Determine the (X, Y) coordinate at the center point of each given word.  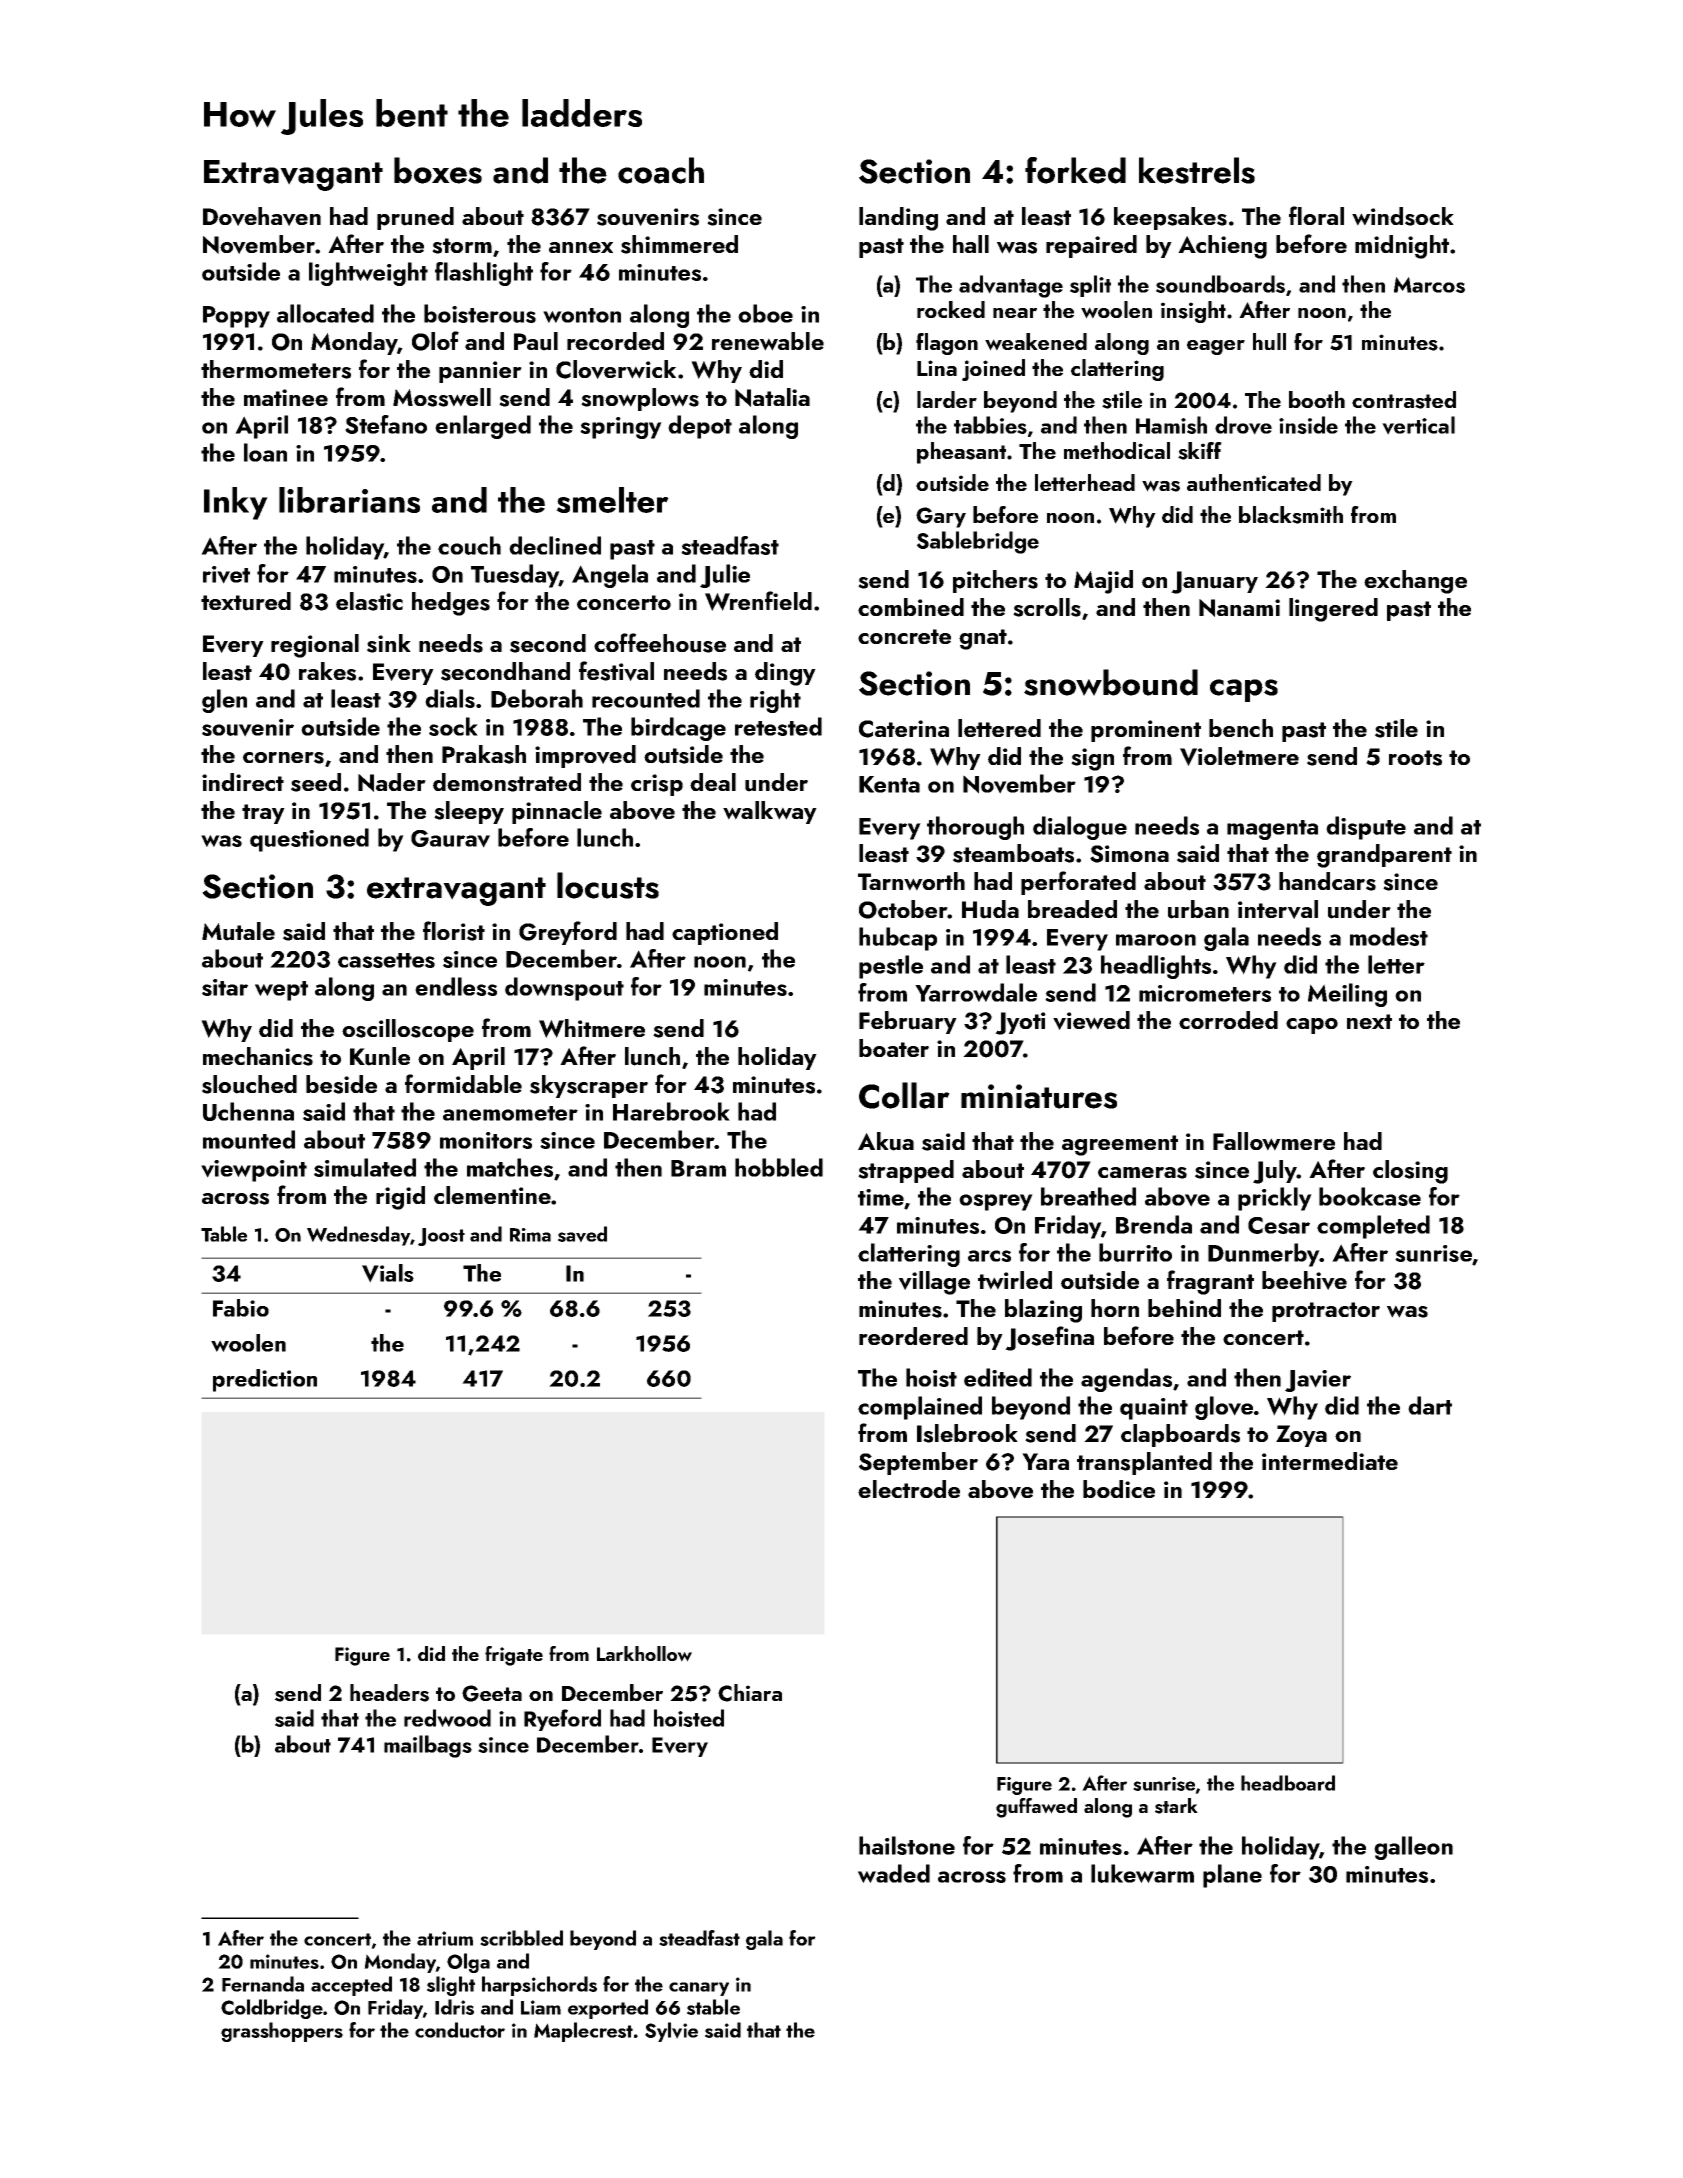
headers (389, 1693)
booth (1317, 399)
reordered (913, 1336)
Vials (388, 1273)
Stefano (386, 424)
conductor (460, 2030)
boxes (438, 170)
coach (661, 170)
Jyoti (1020, 1023)
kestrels (1197, 170)
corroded (1228, 1020)
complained (920, 1408)
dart (1430, 1405)
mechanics (258, 1056)
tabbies (990, 425)
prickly (1275, 1199)
